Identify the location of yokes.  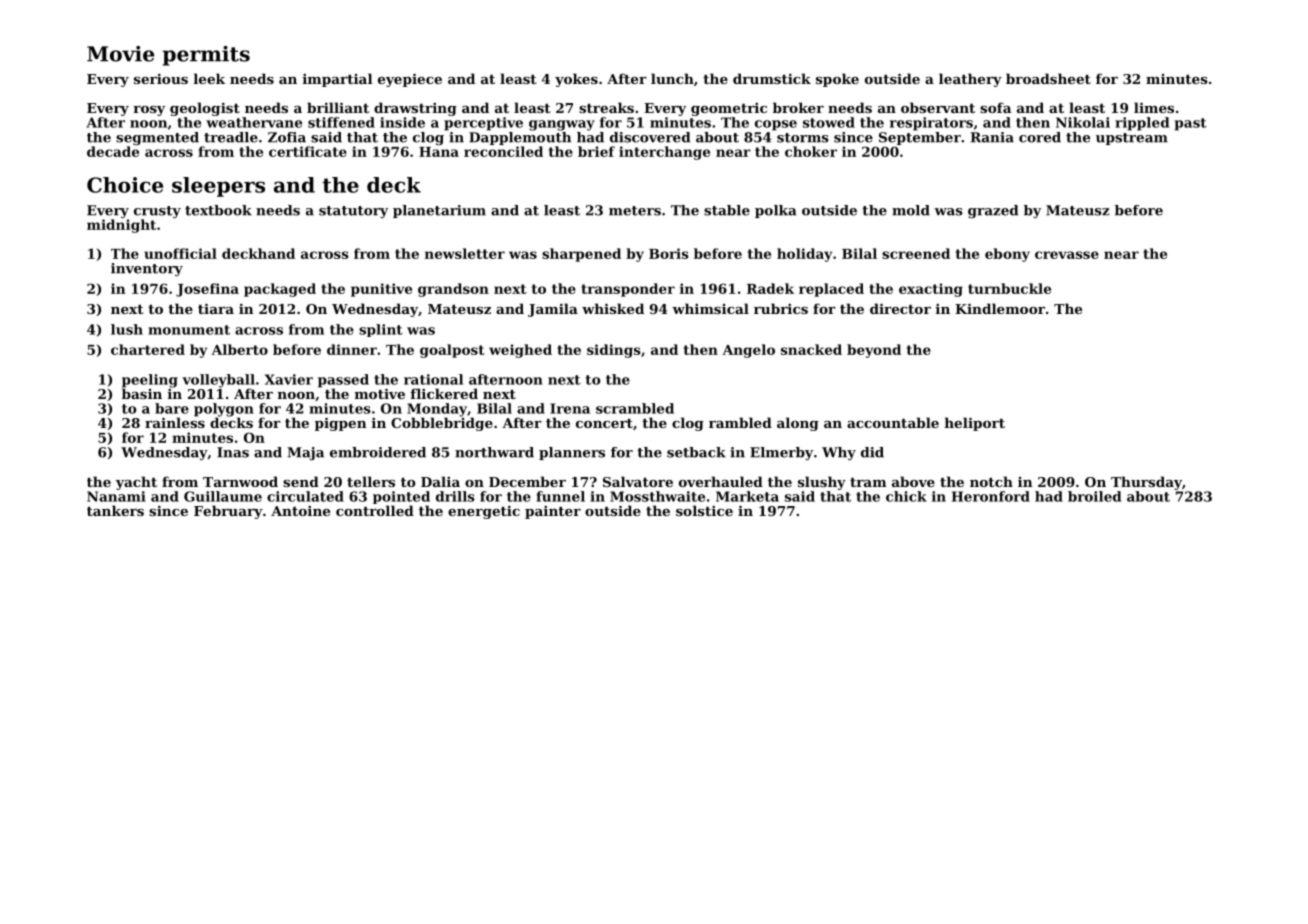
(576, 80).
